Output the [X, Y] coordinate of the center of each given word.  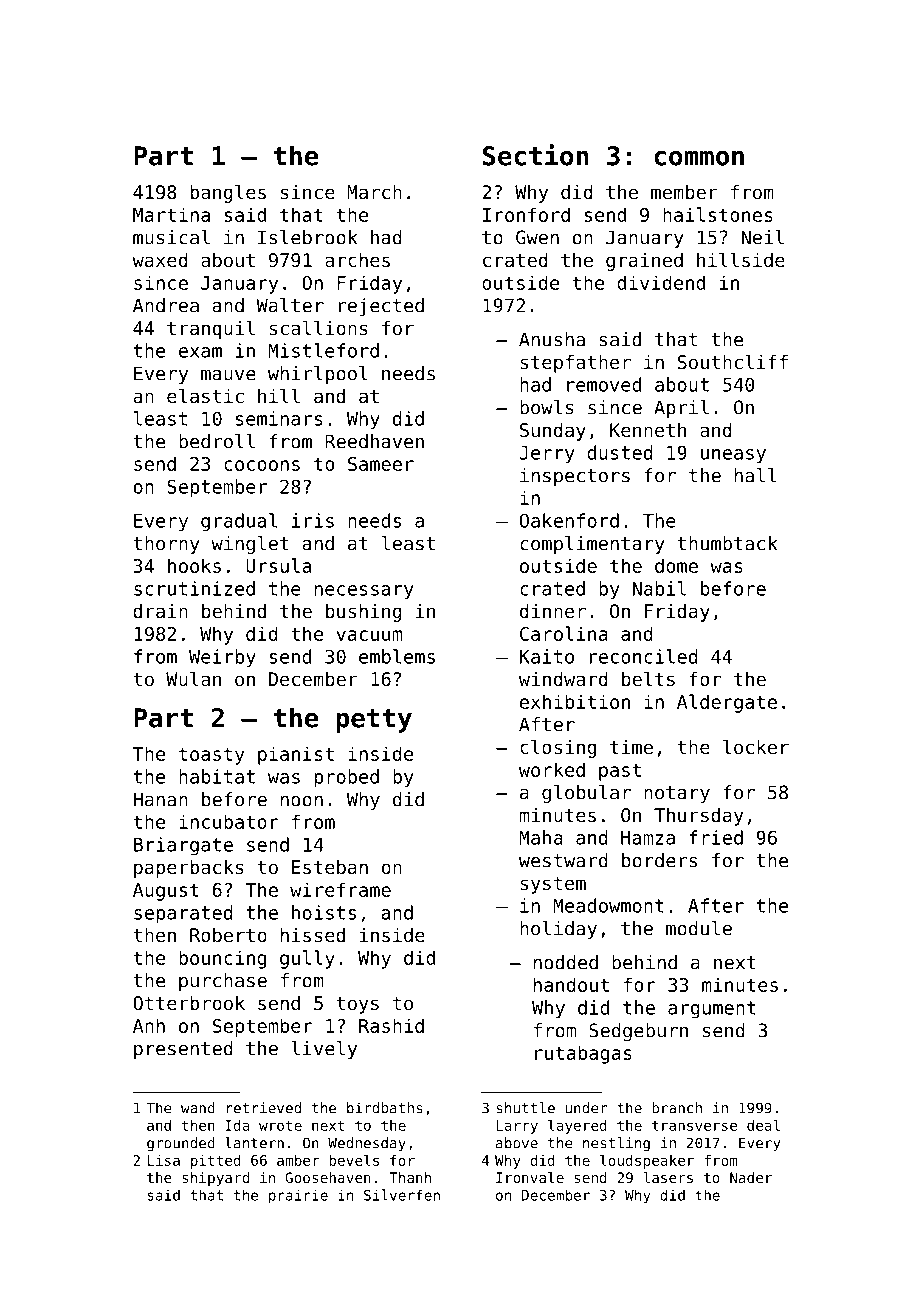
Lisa [164, 1160]
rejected [381, 307]
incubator [229, 821]
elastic [205, 395]
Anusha [552, 339]
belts [648, 678]
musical [171, 237]
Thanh [410, 1177]
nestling [616, 1144]
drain [160, 611]
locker [756, 746]
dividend [661, 282]
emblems [397, 656]
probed [346, 778]
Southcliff [733, 361]
